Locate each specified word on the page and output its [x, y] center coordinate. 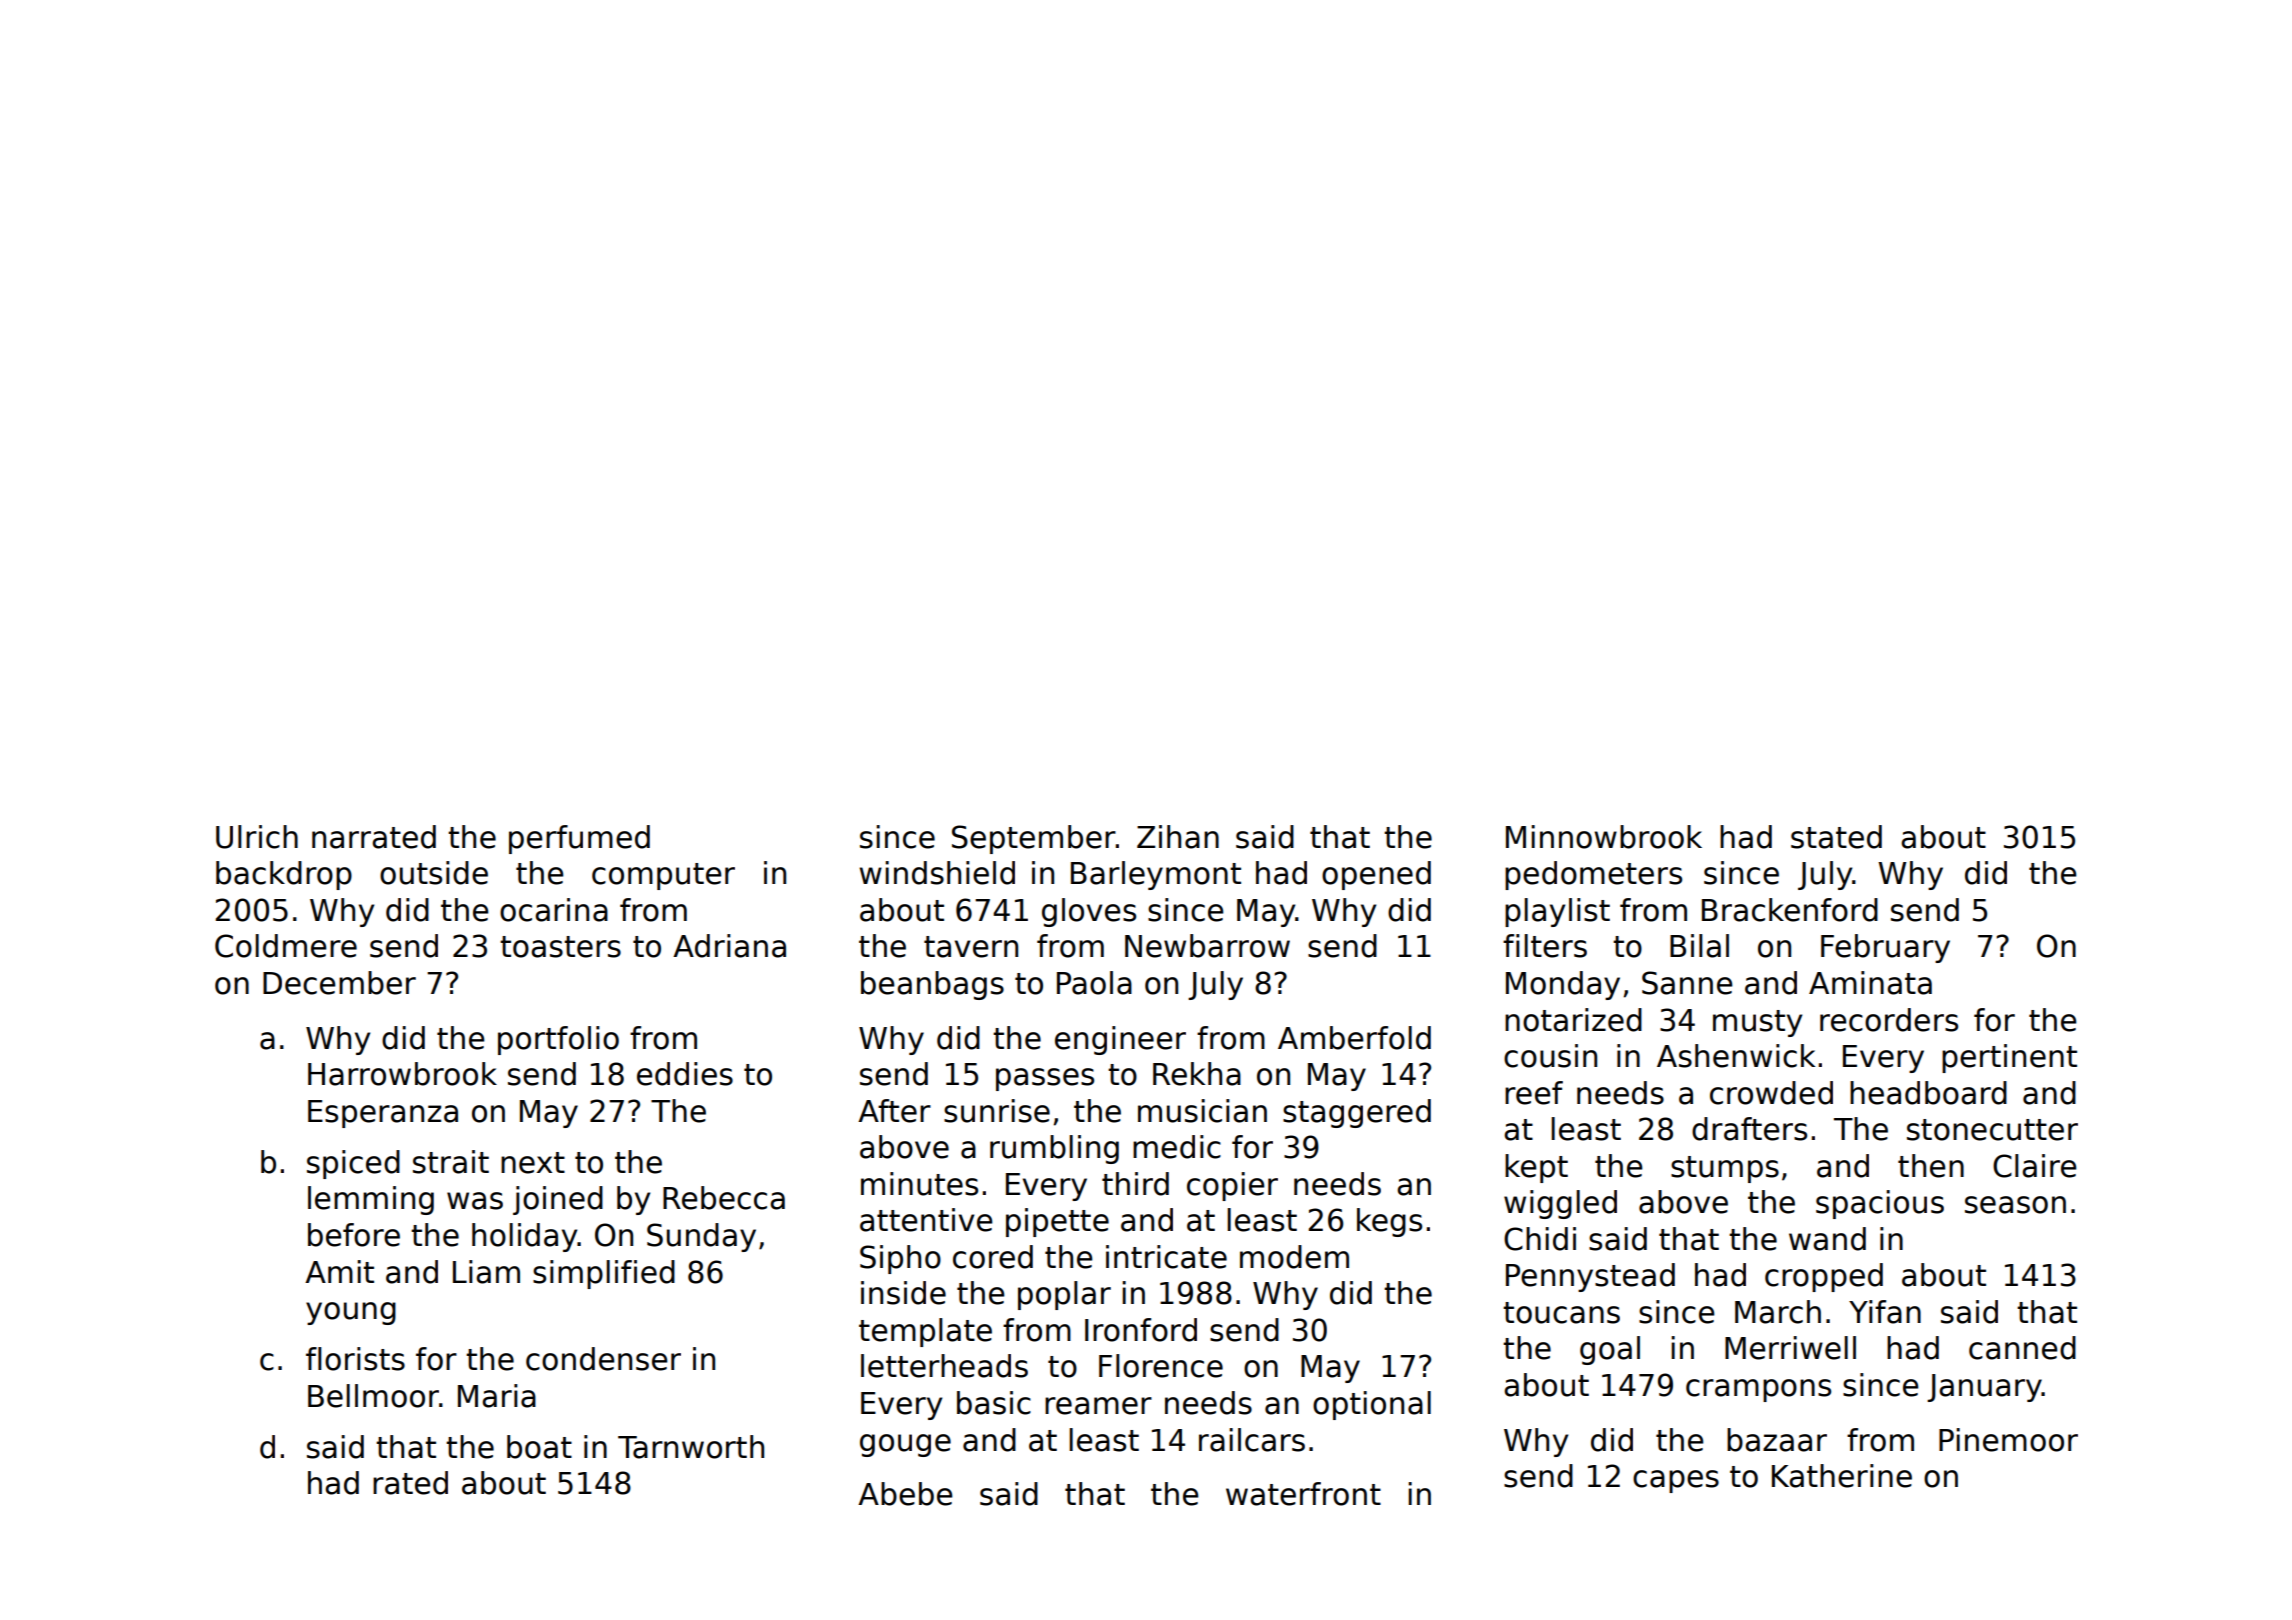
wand [1827, 1239]
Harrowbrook [402, 1074]
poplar [1064, 1295]
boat [539, 1447]
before [354, 1235]
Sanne [1687, 983]
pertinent [2009, 1058]
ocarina [554, 910]
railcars [1252, 1440]
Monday [1563, 985]
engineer [1120, 1040]
